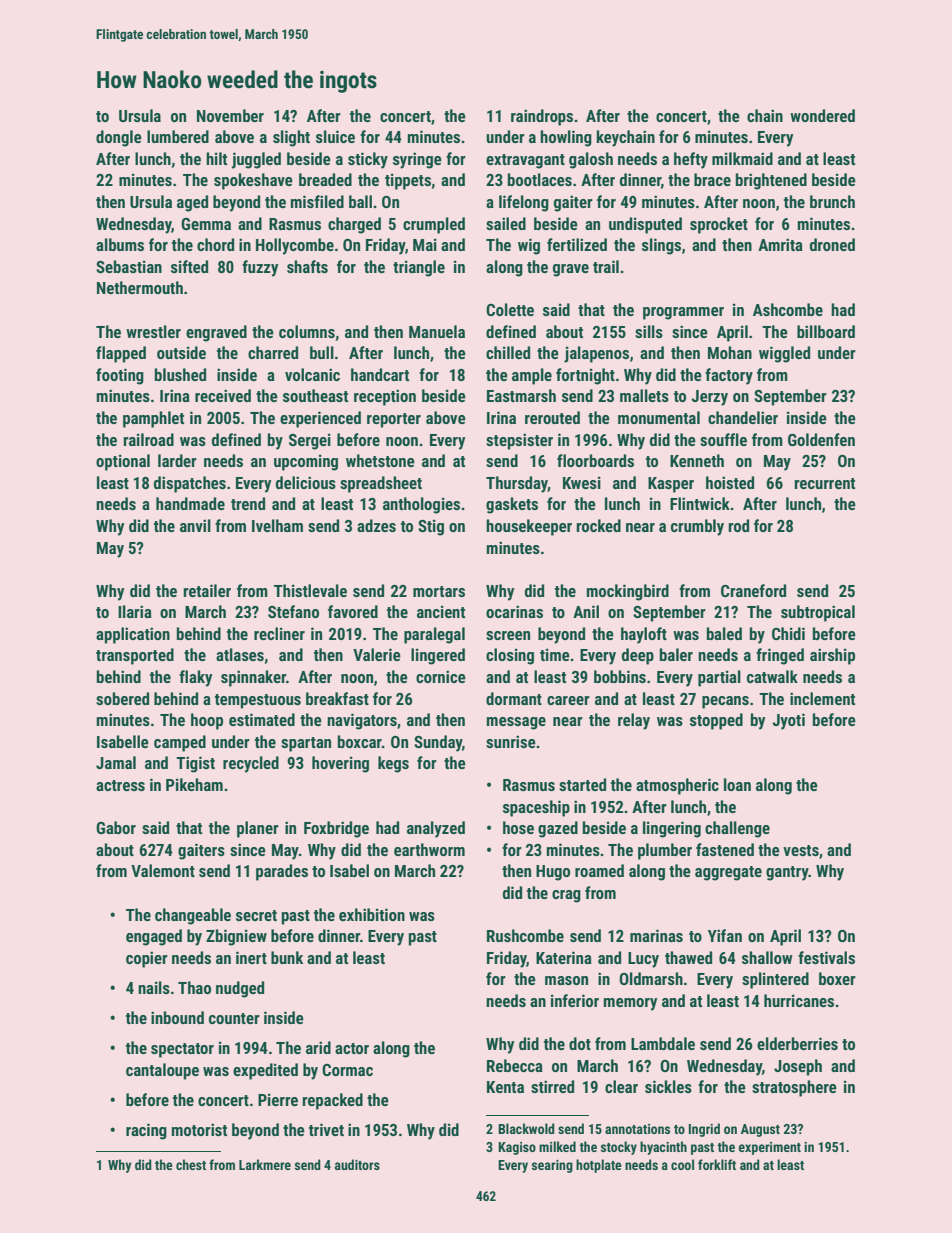  Describe the element at coordinates (682, 1164) in the screenshot. I see `cool` at that location.
